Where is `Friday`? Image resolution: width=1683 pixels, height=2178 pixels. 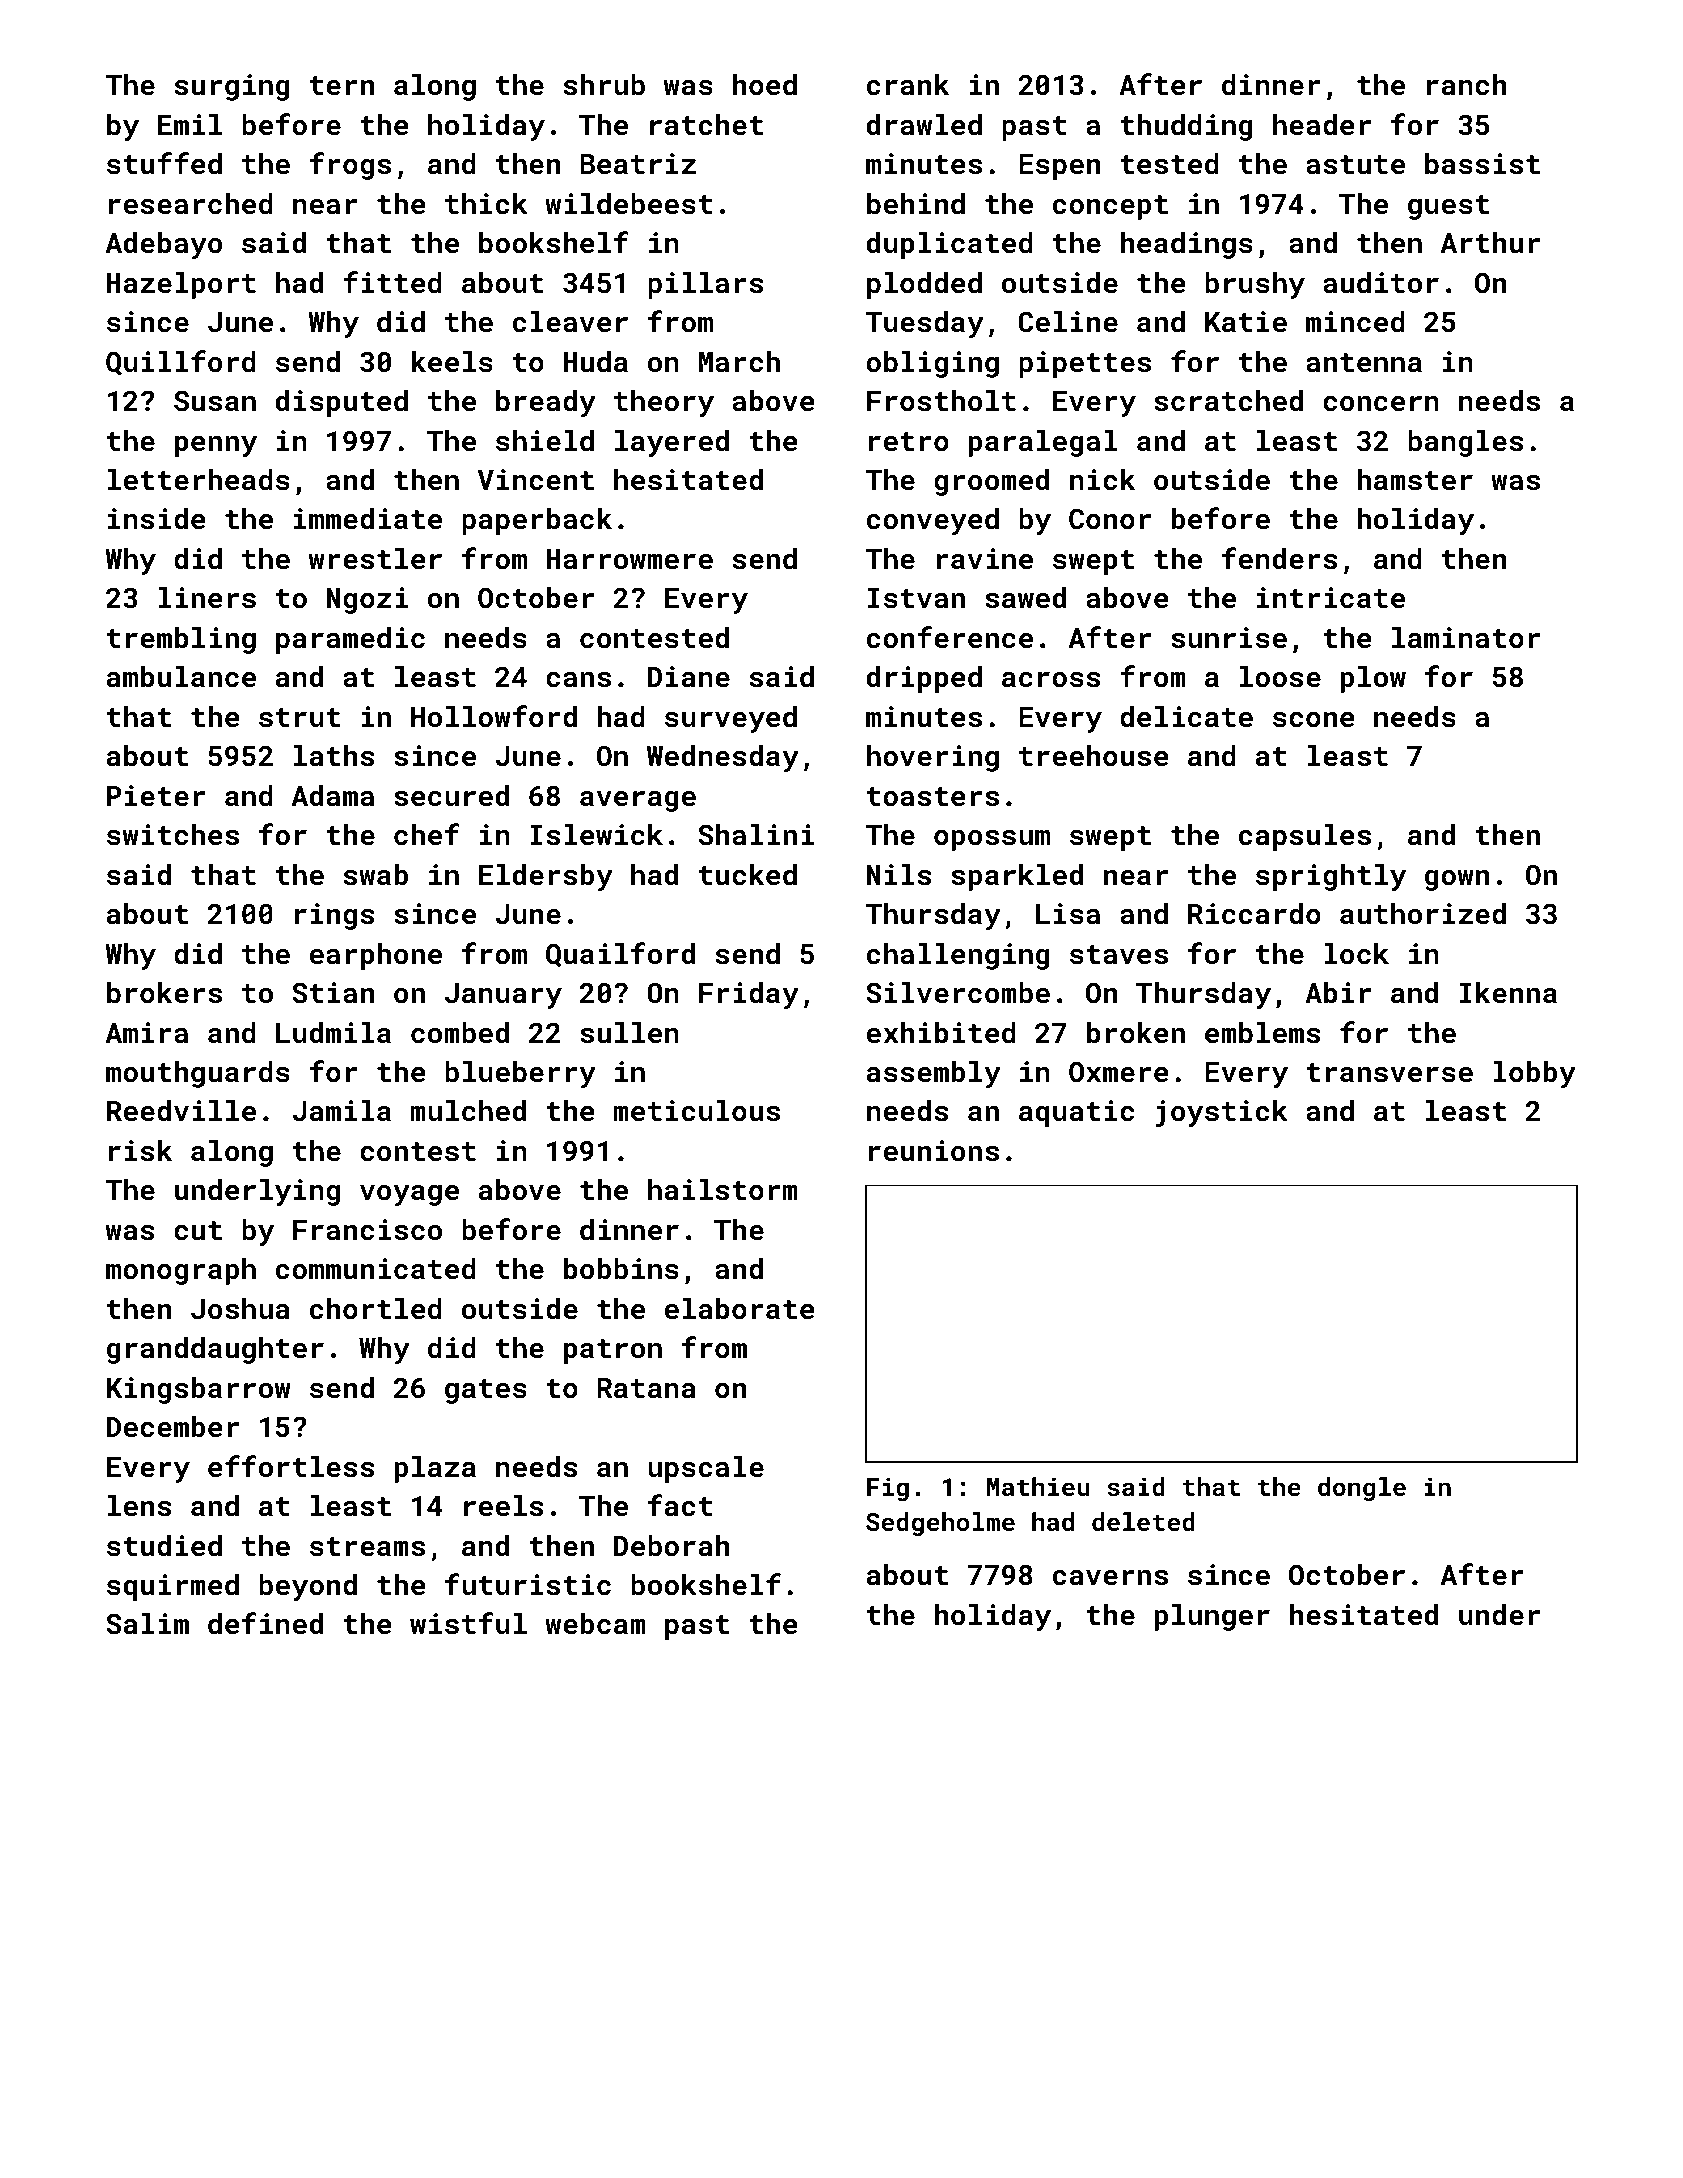
Friday is located at coordinates (749, 995).
